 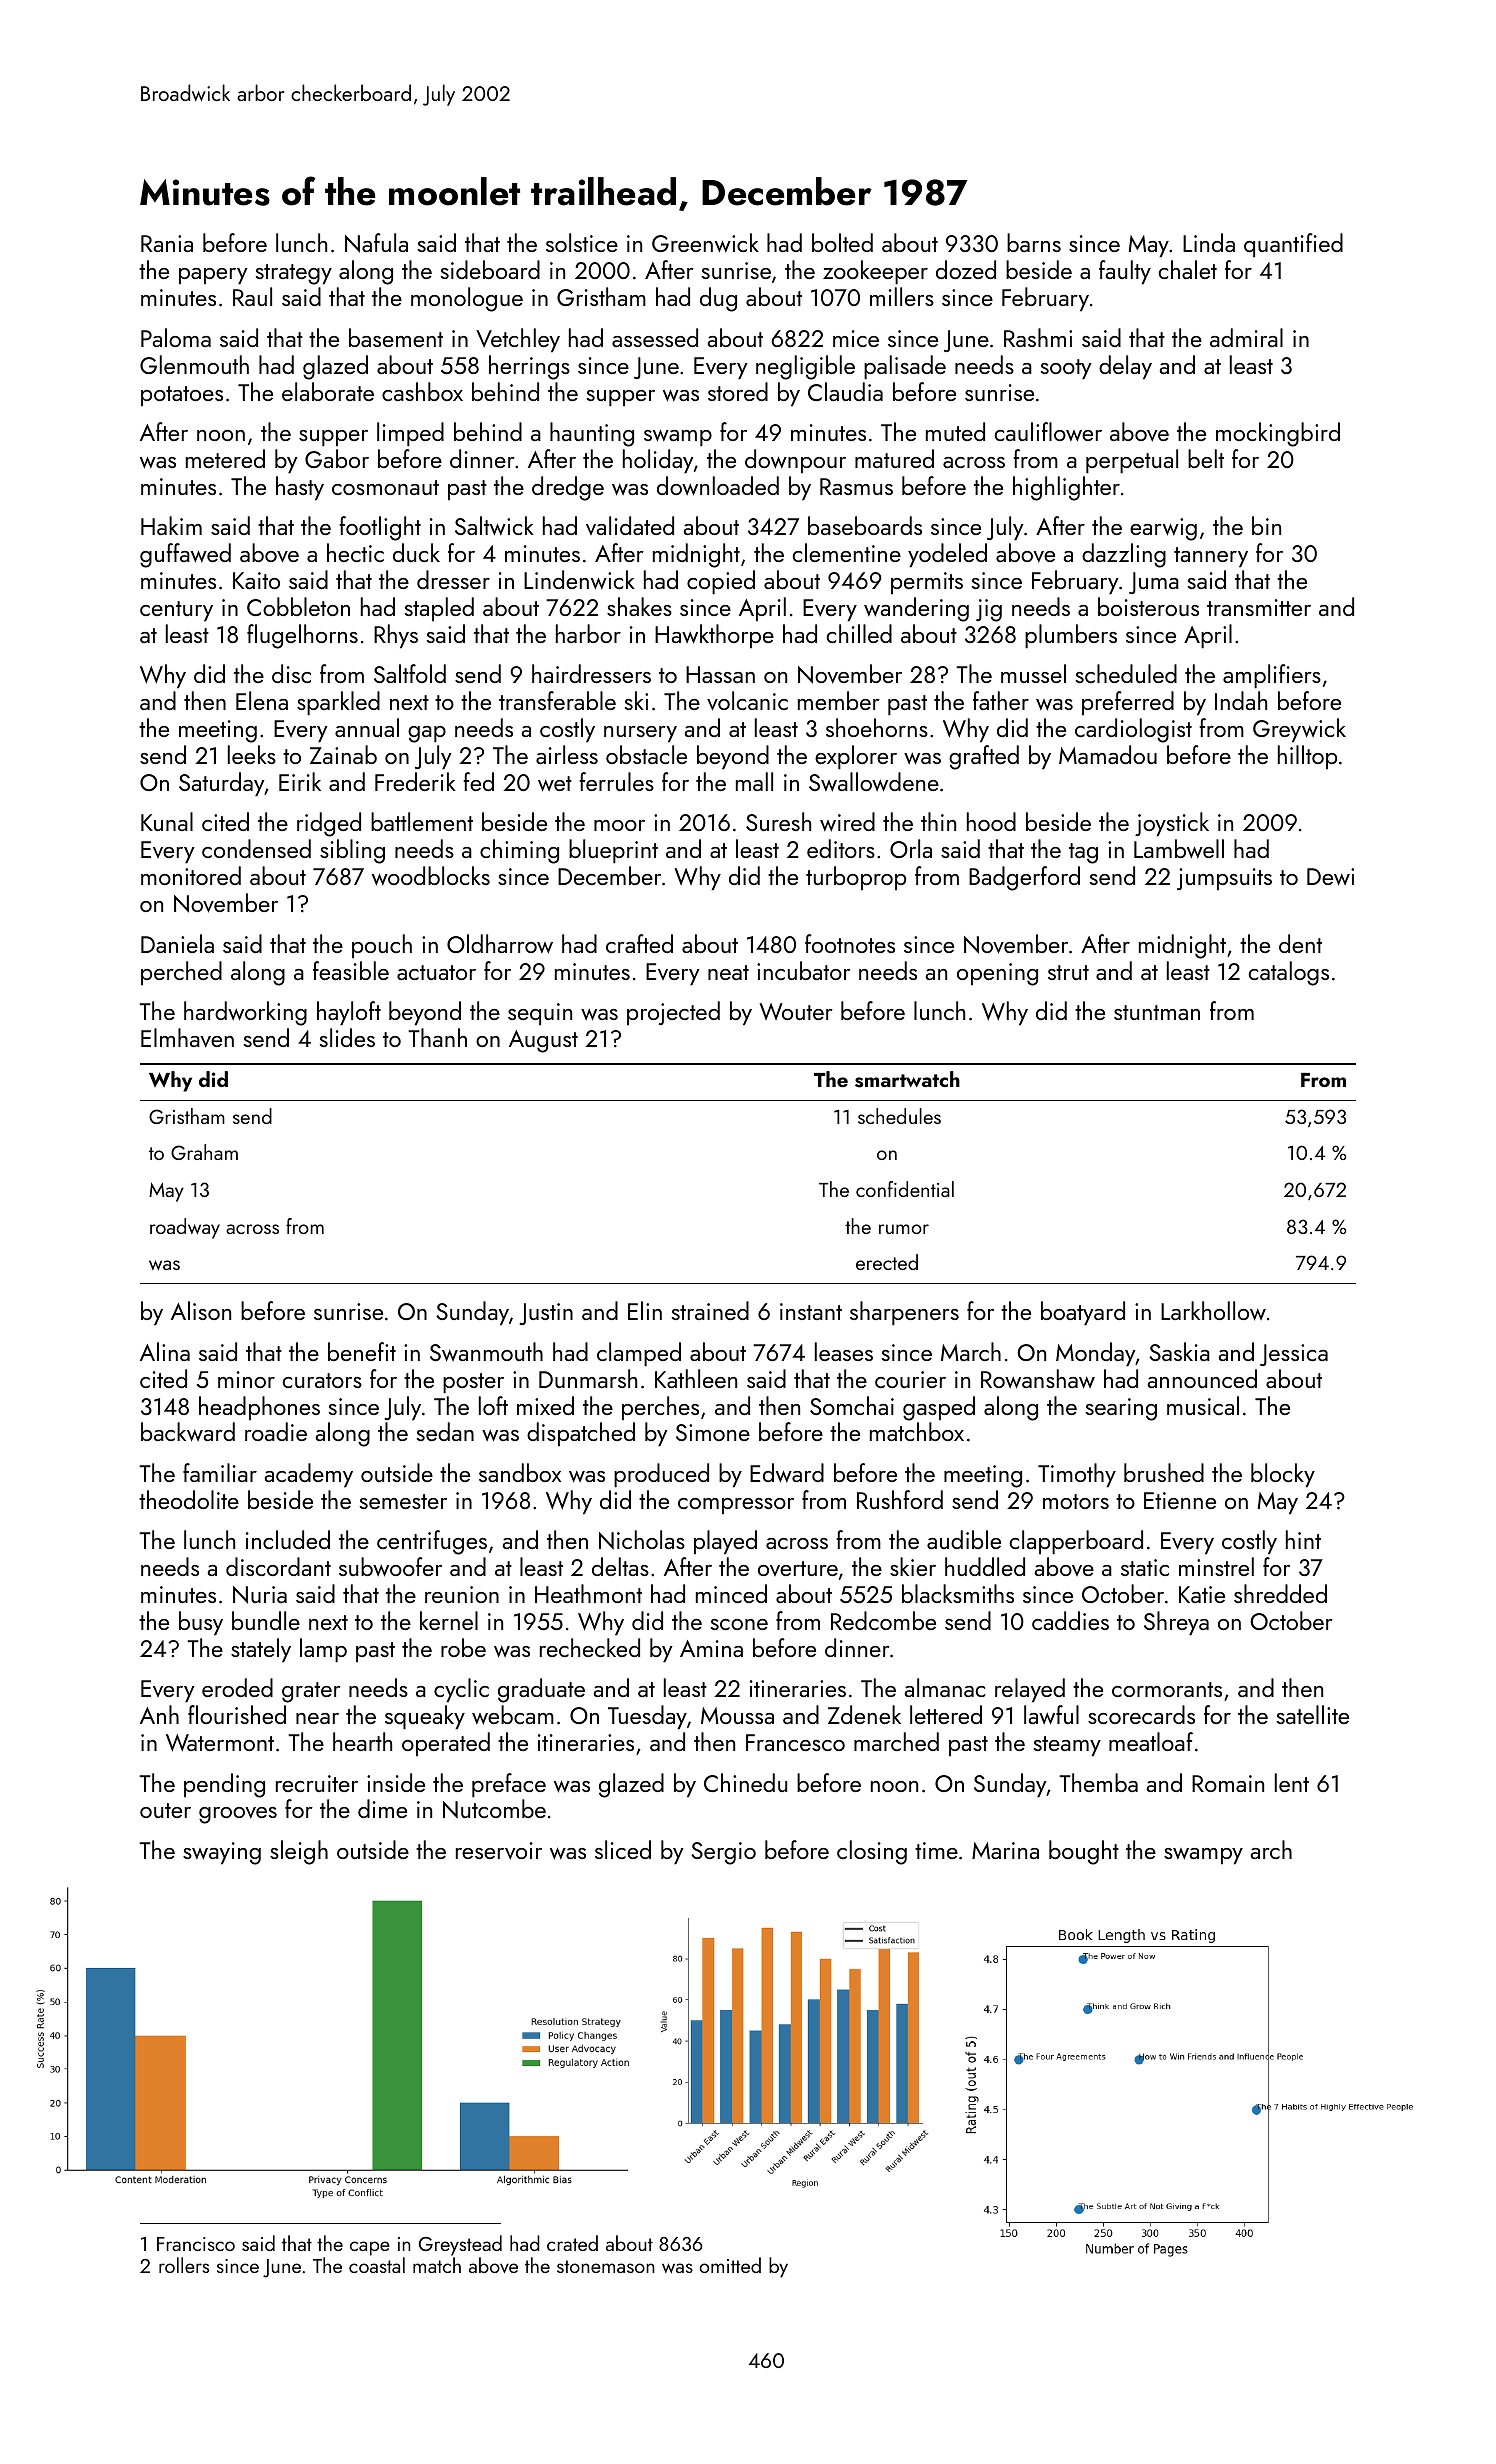 I want to click on Nafula, so click(x=376, y=243).
